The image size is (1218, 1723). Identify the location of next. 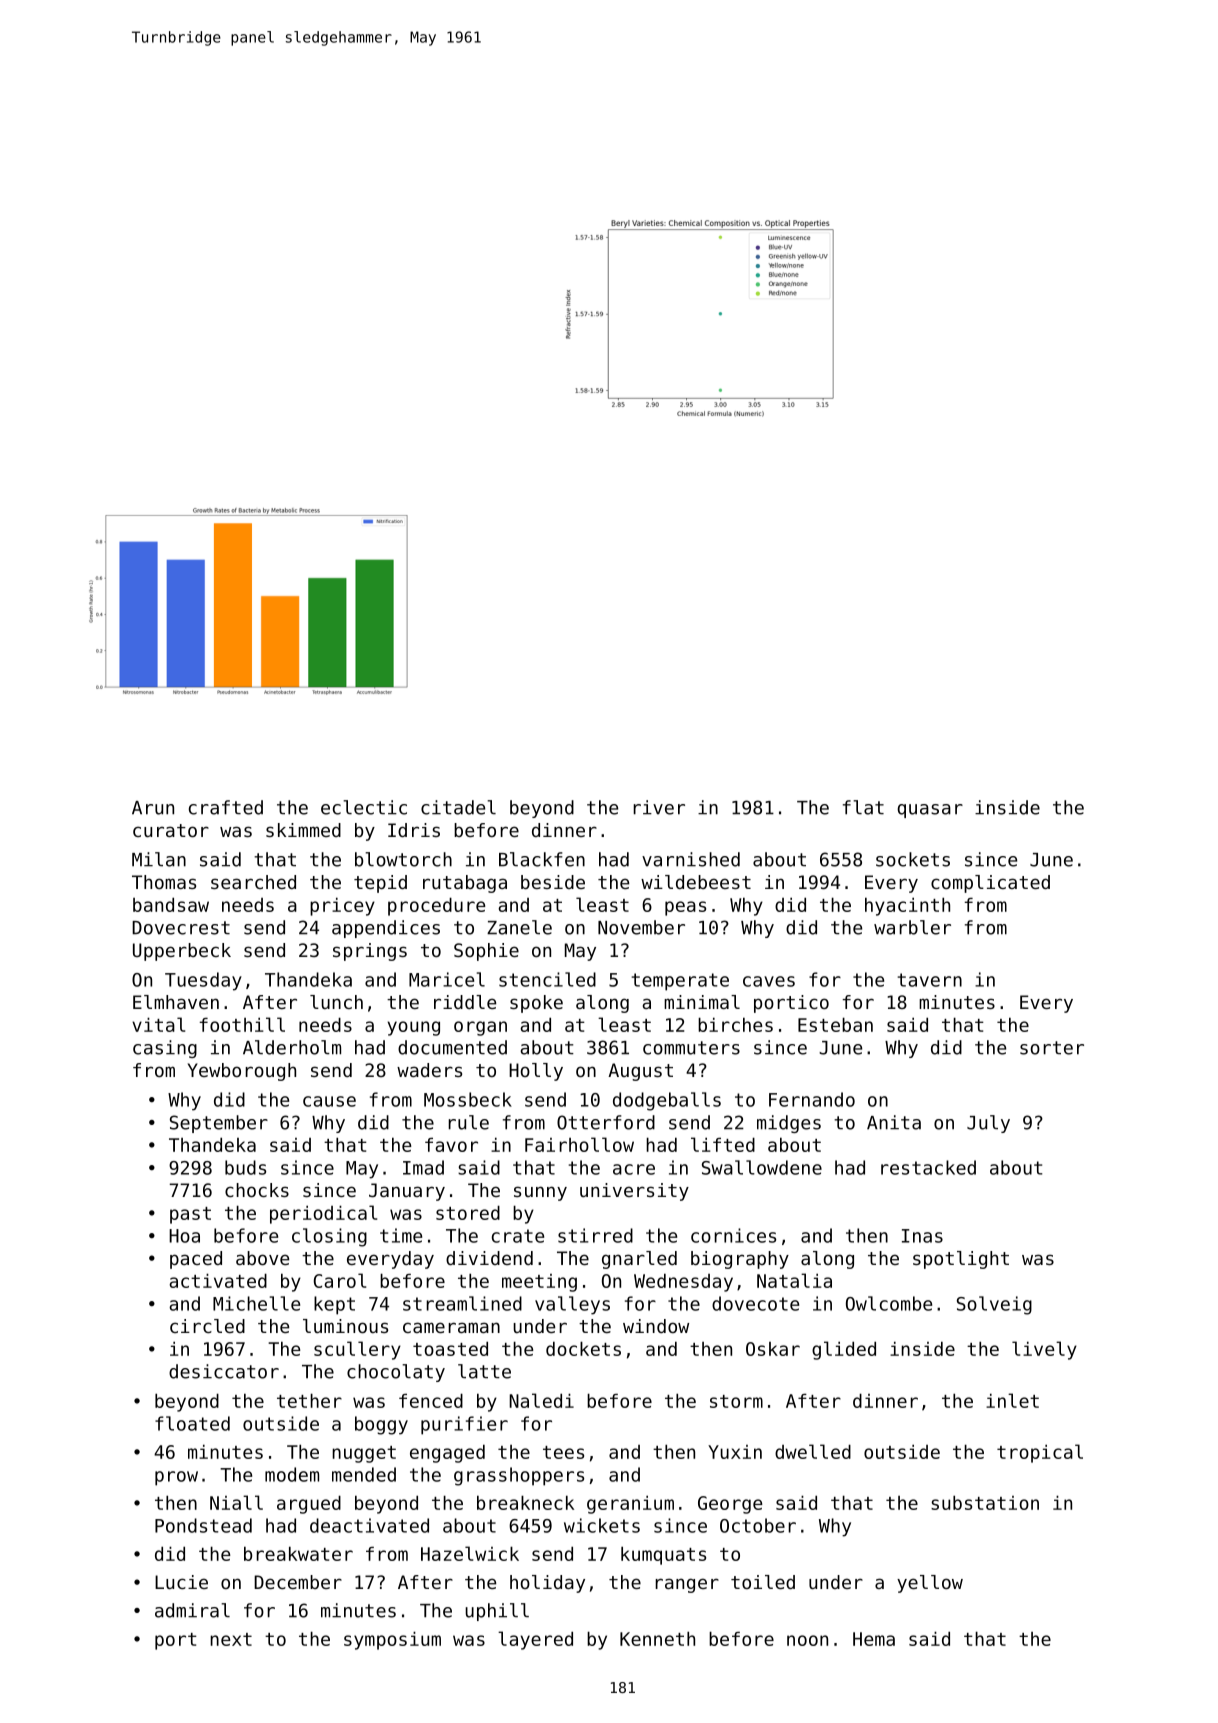
(231, 1639).
